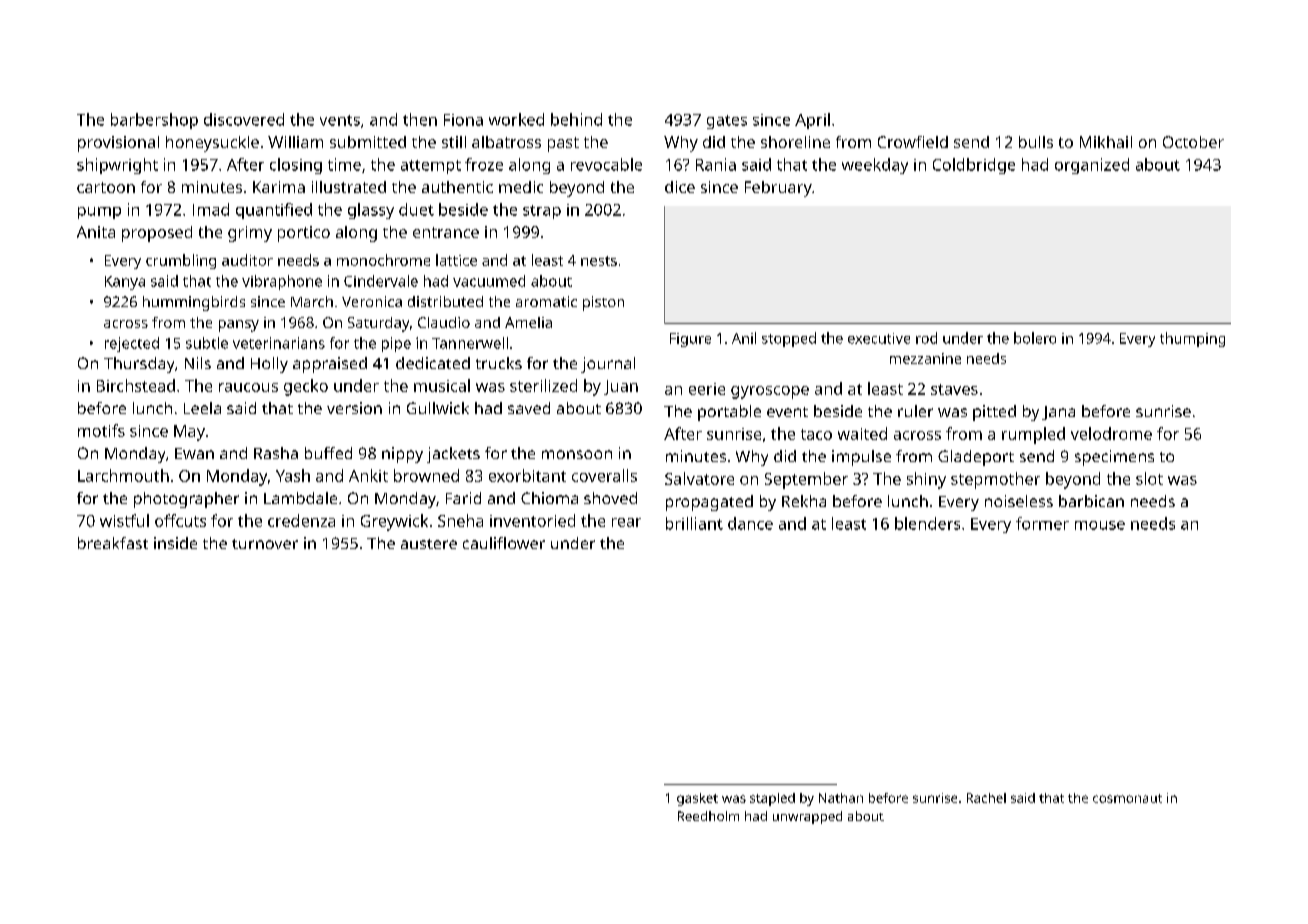  Describe the element at coordinates (626, 522) in the page. I see `rear` at that location.
